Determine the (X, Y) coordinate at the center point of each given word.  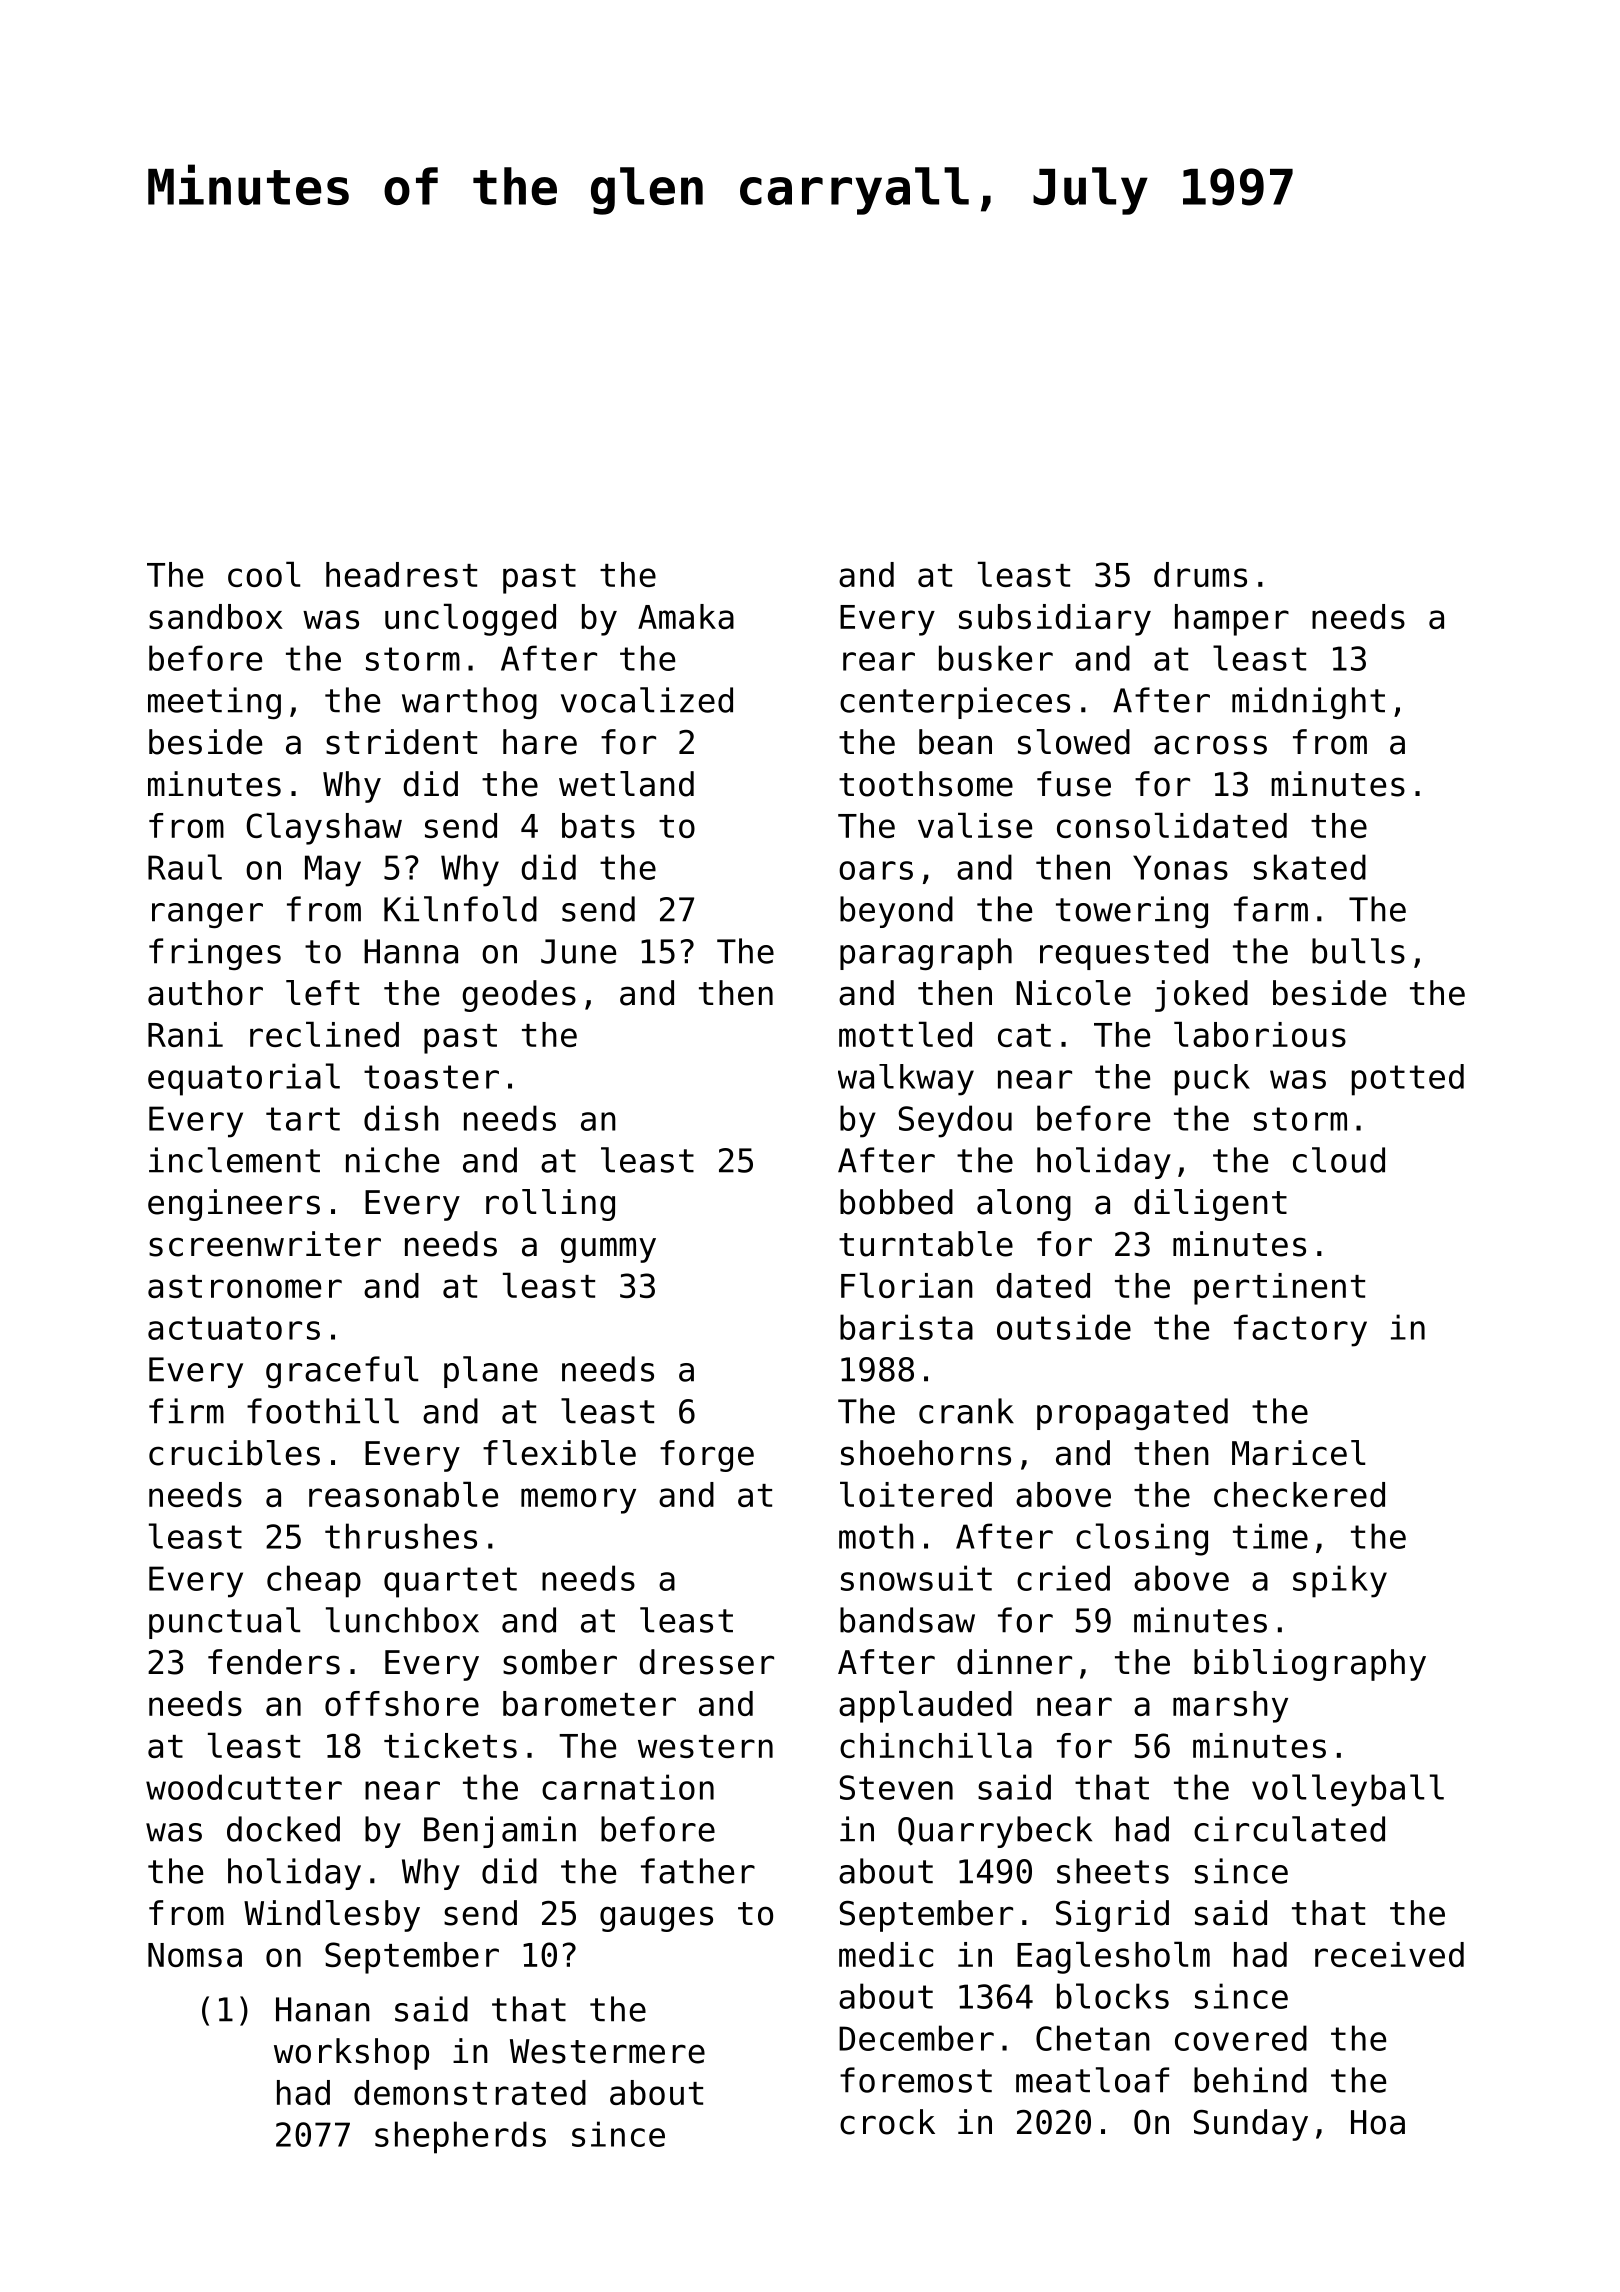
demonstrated (470, 2092)
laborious (1260, 1034)
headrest (401, 574)
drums (1200, 574)
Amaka (686, 616)
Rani (185, 1034)
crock (887, 2122)
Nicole (1073, 993)
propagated (1132, 1414)
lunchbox (402, 1620)
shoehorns (926, 1453)
